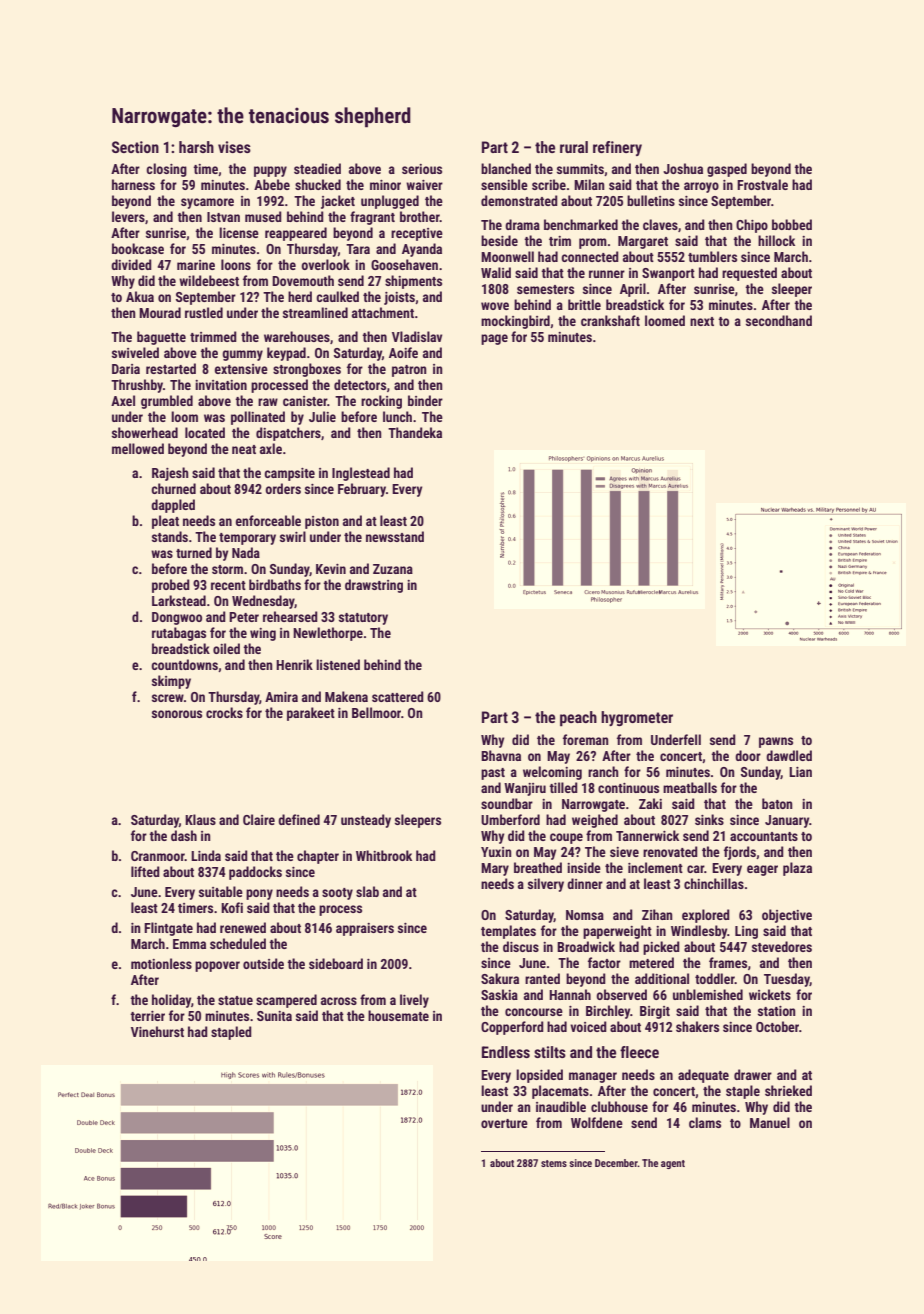  What do you see at coordinates (554, 1163) in the document?
I see `stems` at bounding box center [554, 1163].
